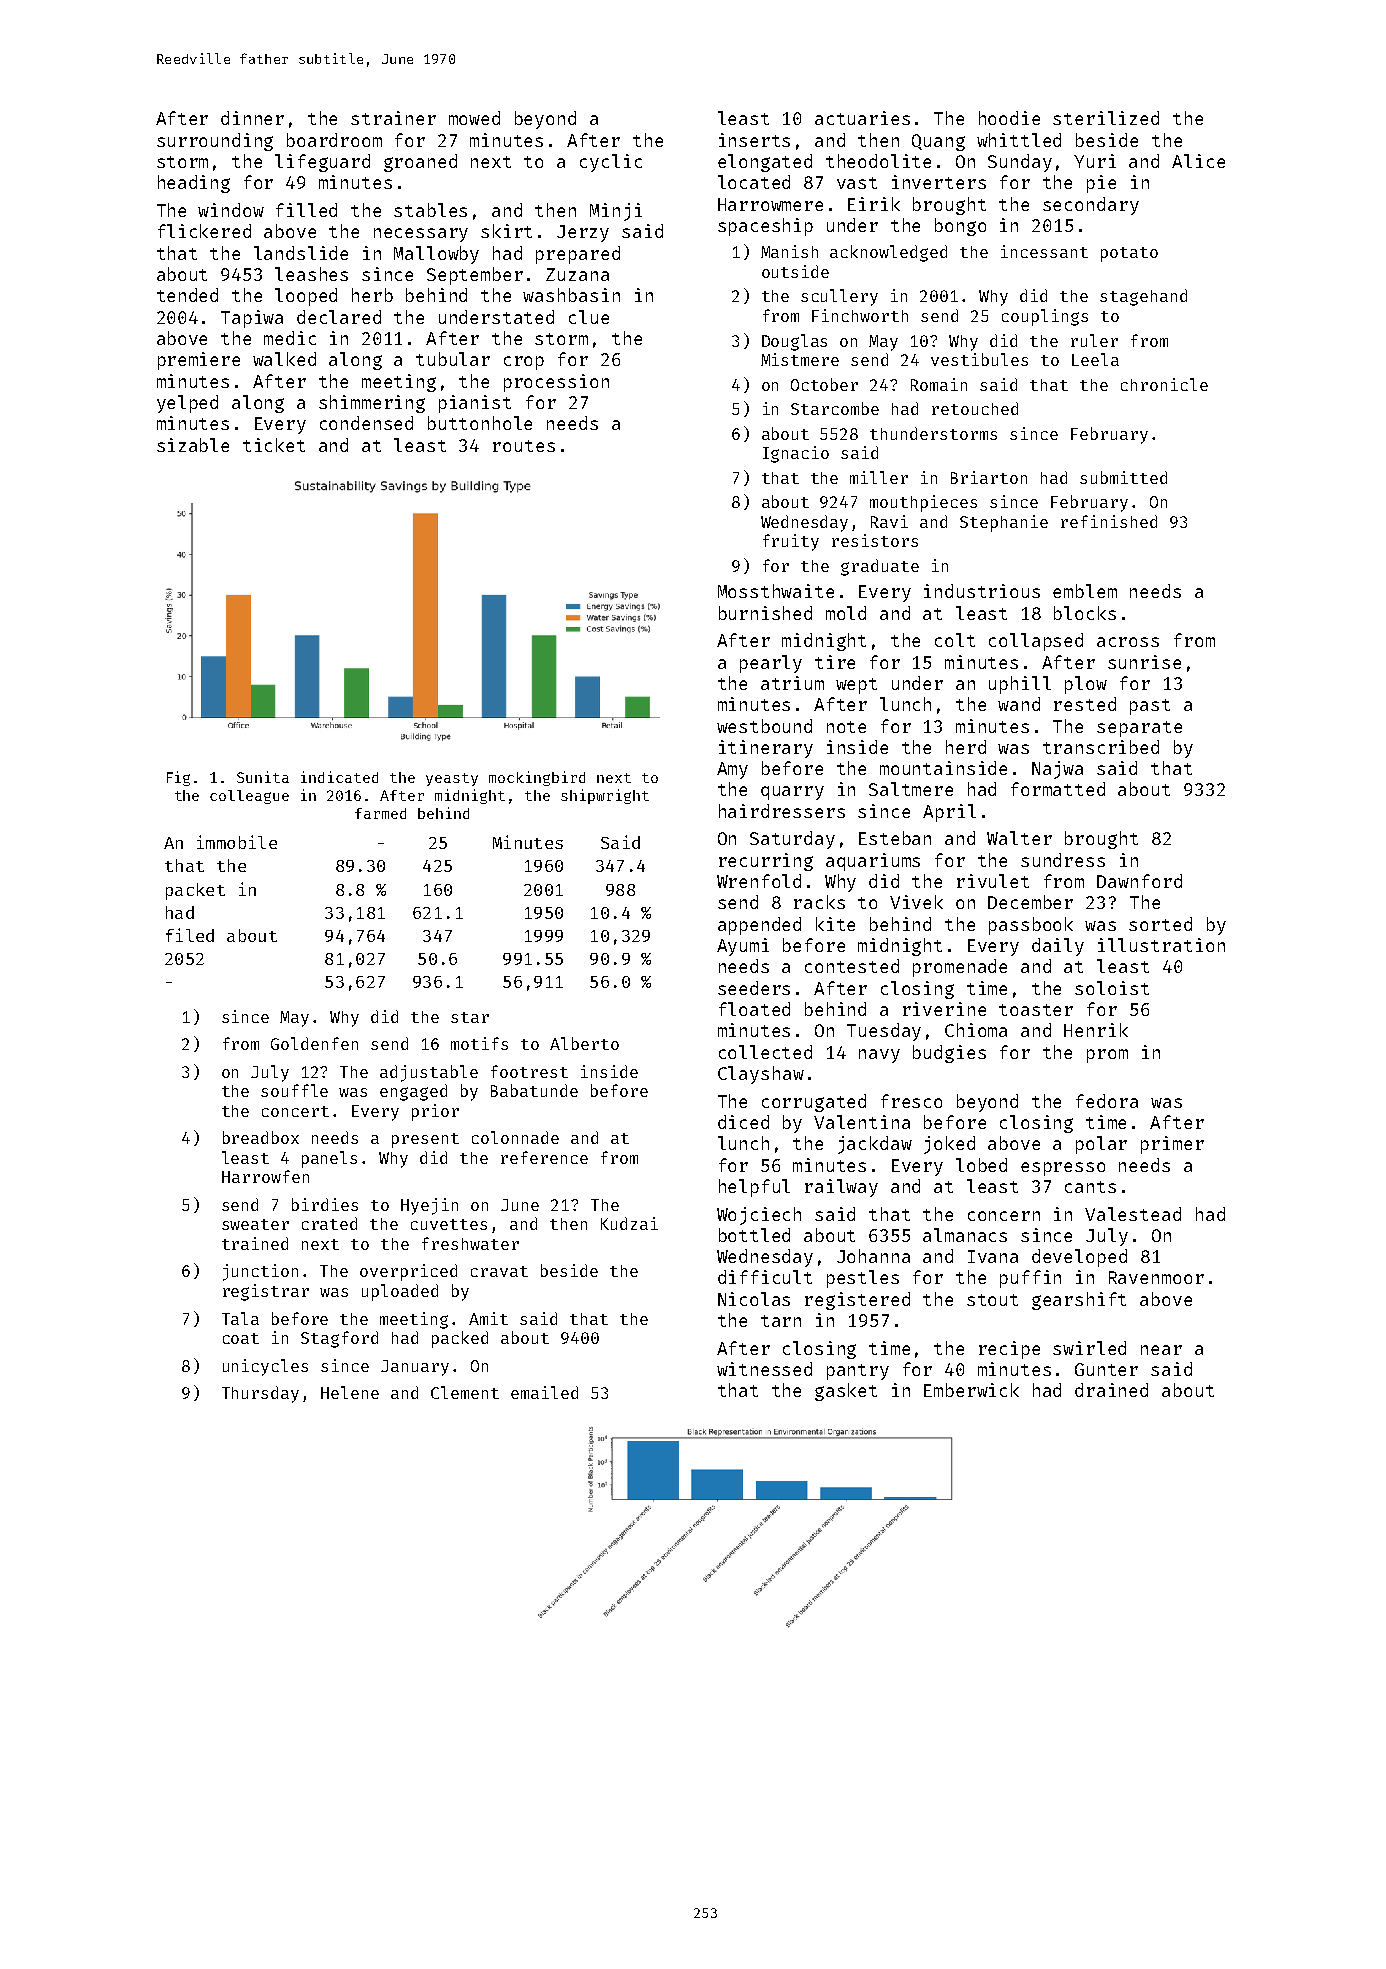 This document has width=1386, height=1969. What do you see at coordinates (265, 1367) in the document?
I see `unicycles` at bounding box center [265, 1367].
